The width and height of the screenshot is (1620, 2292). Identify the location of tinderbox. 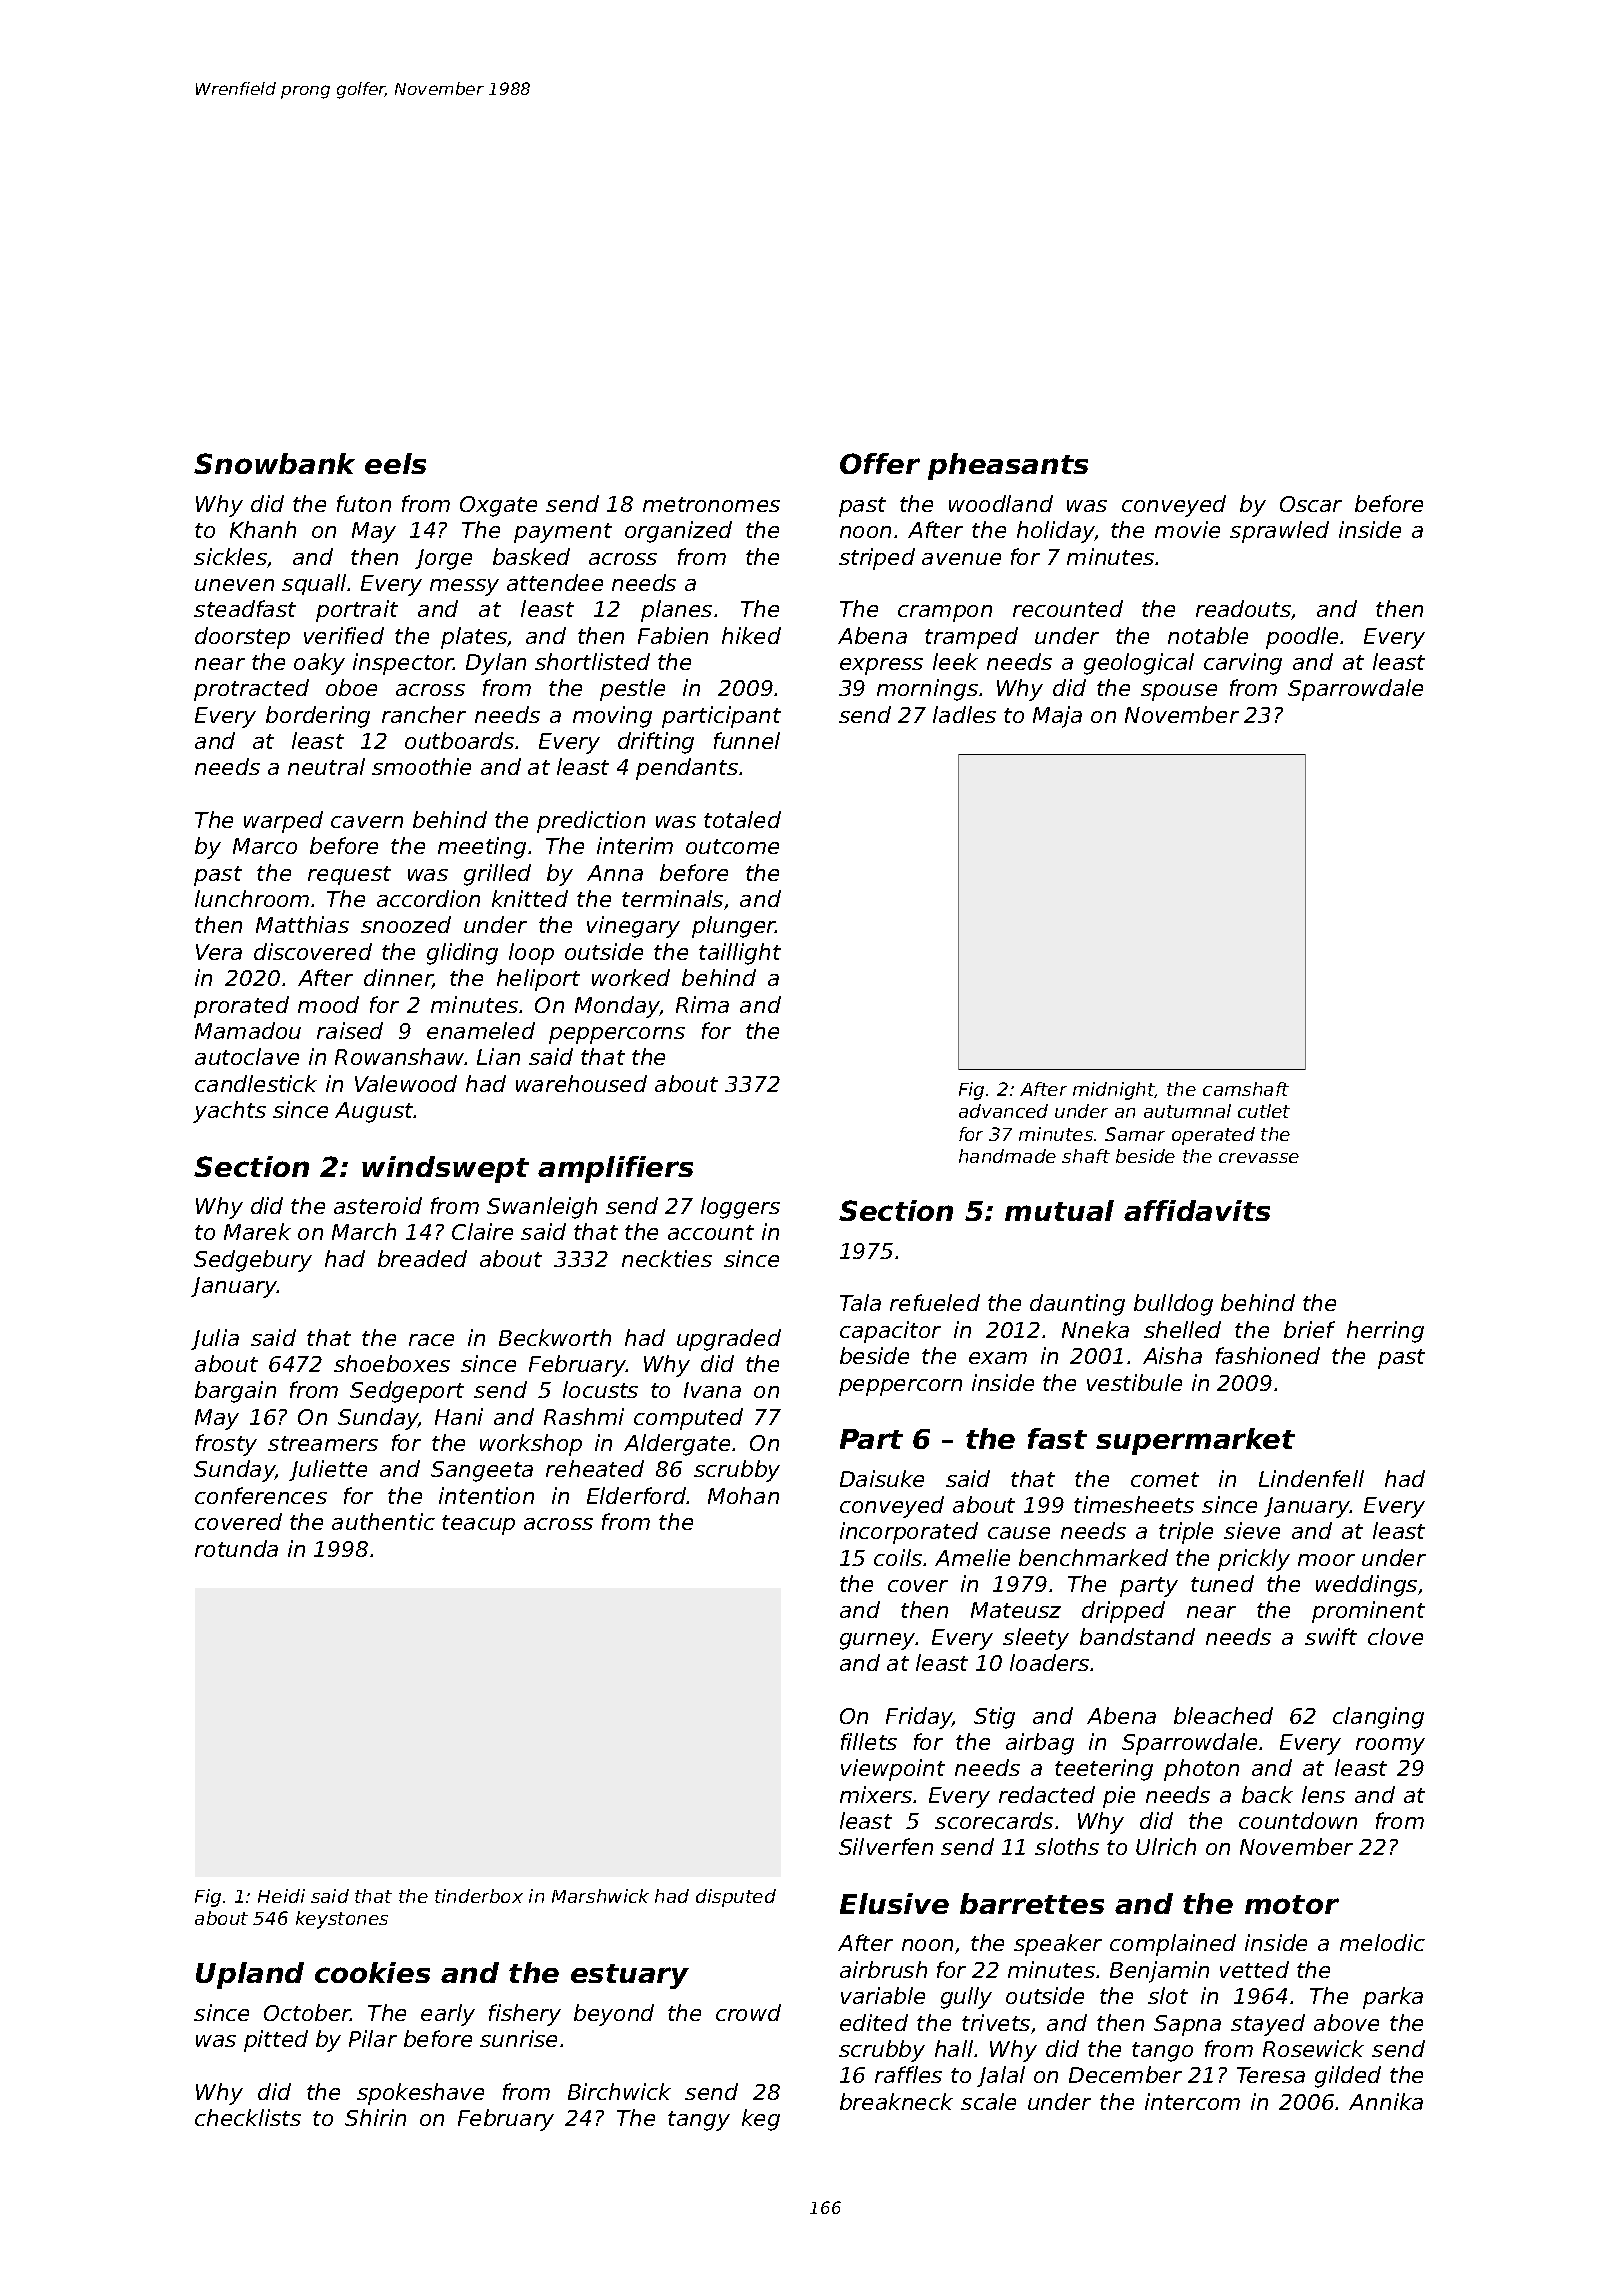
(479, 1896).
